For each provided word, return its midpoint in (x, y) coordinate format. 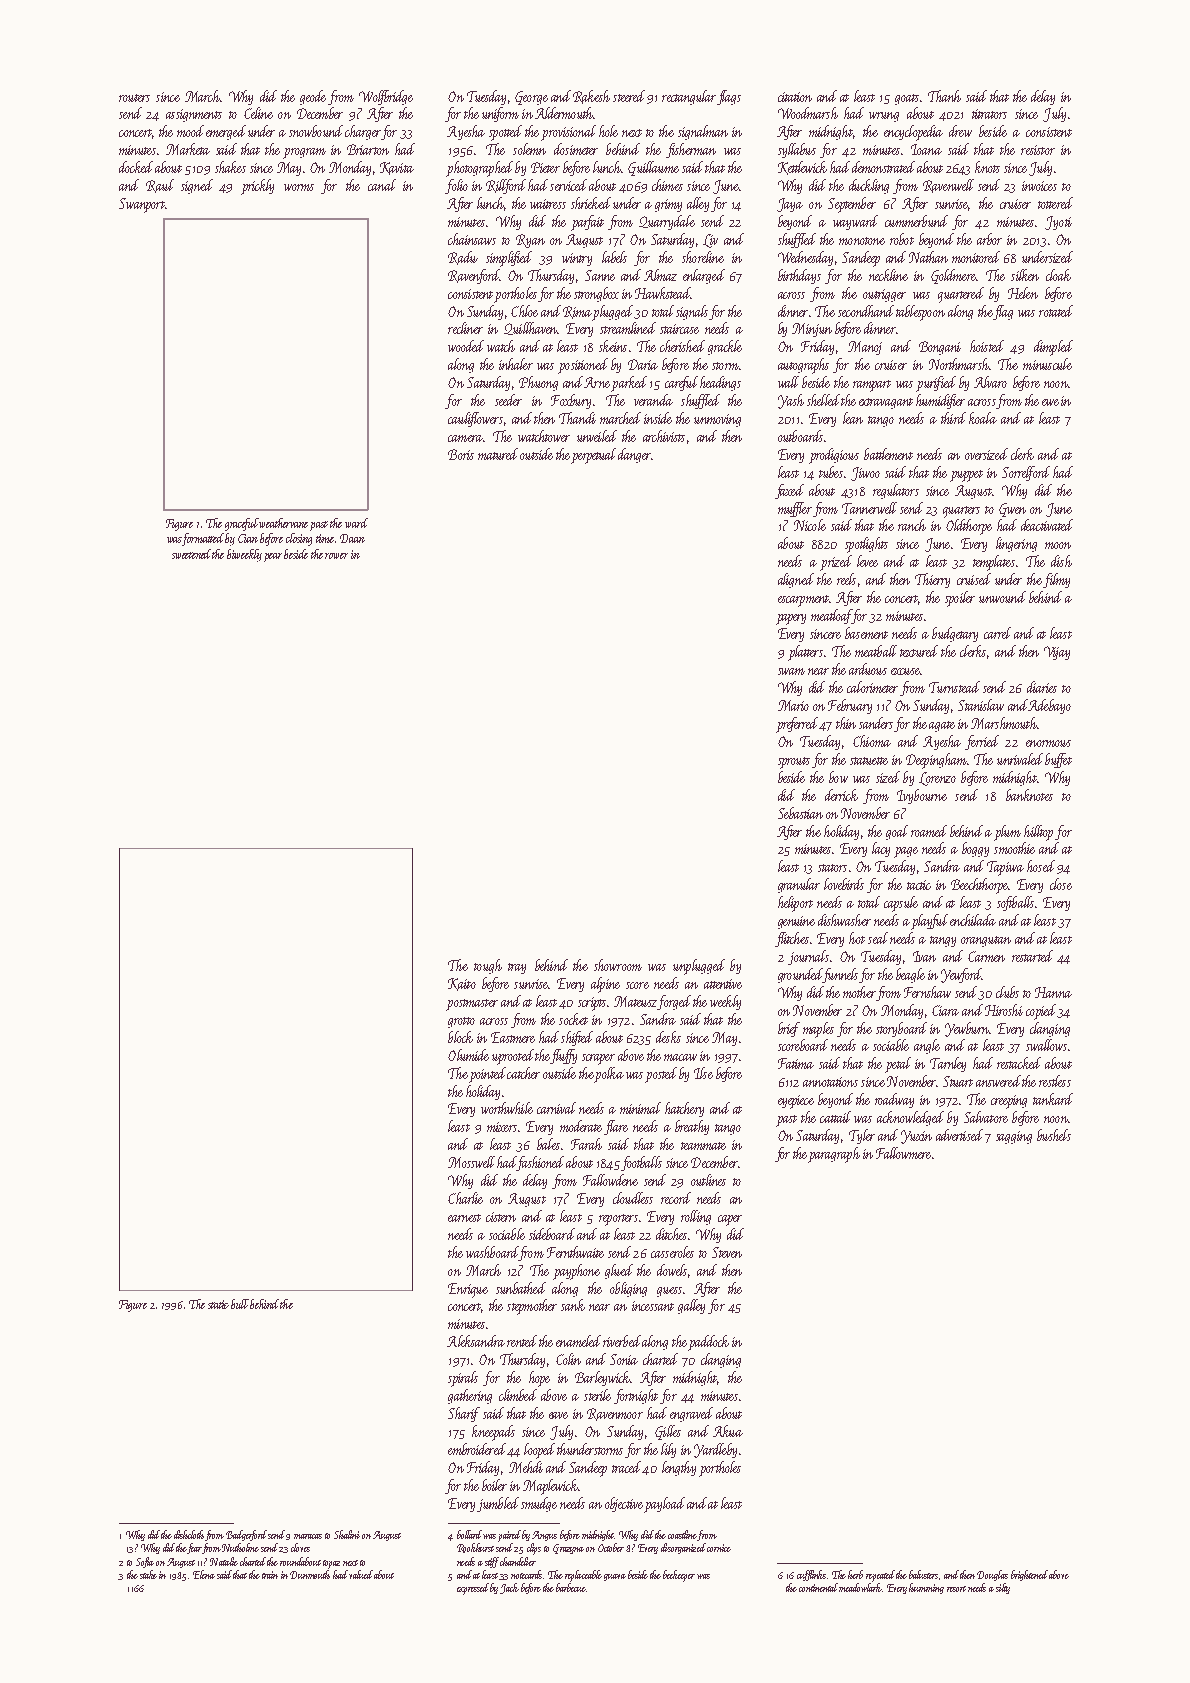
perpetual (593, 456)
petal (898, 1065)
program (304, 153)
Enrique (468, 1290)
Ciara (945, 1010)
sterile (597, 1395)
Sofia (145, 1562)
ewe (1050, 402)
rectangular (689, 97)
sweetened (192, 554)
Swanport (142, 205)
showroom (618, 965)
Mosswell (471, 1162)
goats (907, 99)
